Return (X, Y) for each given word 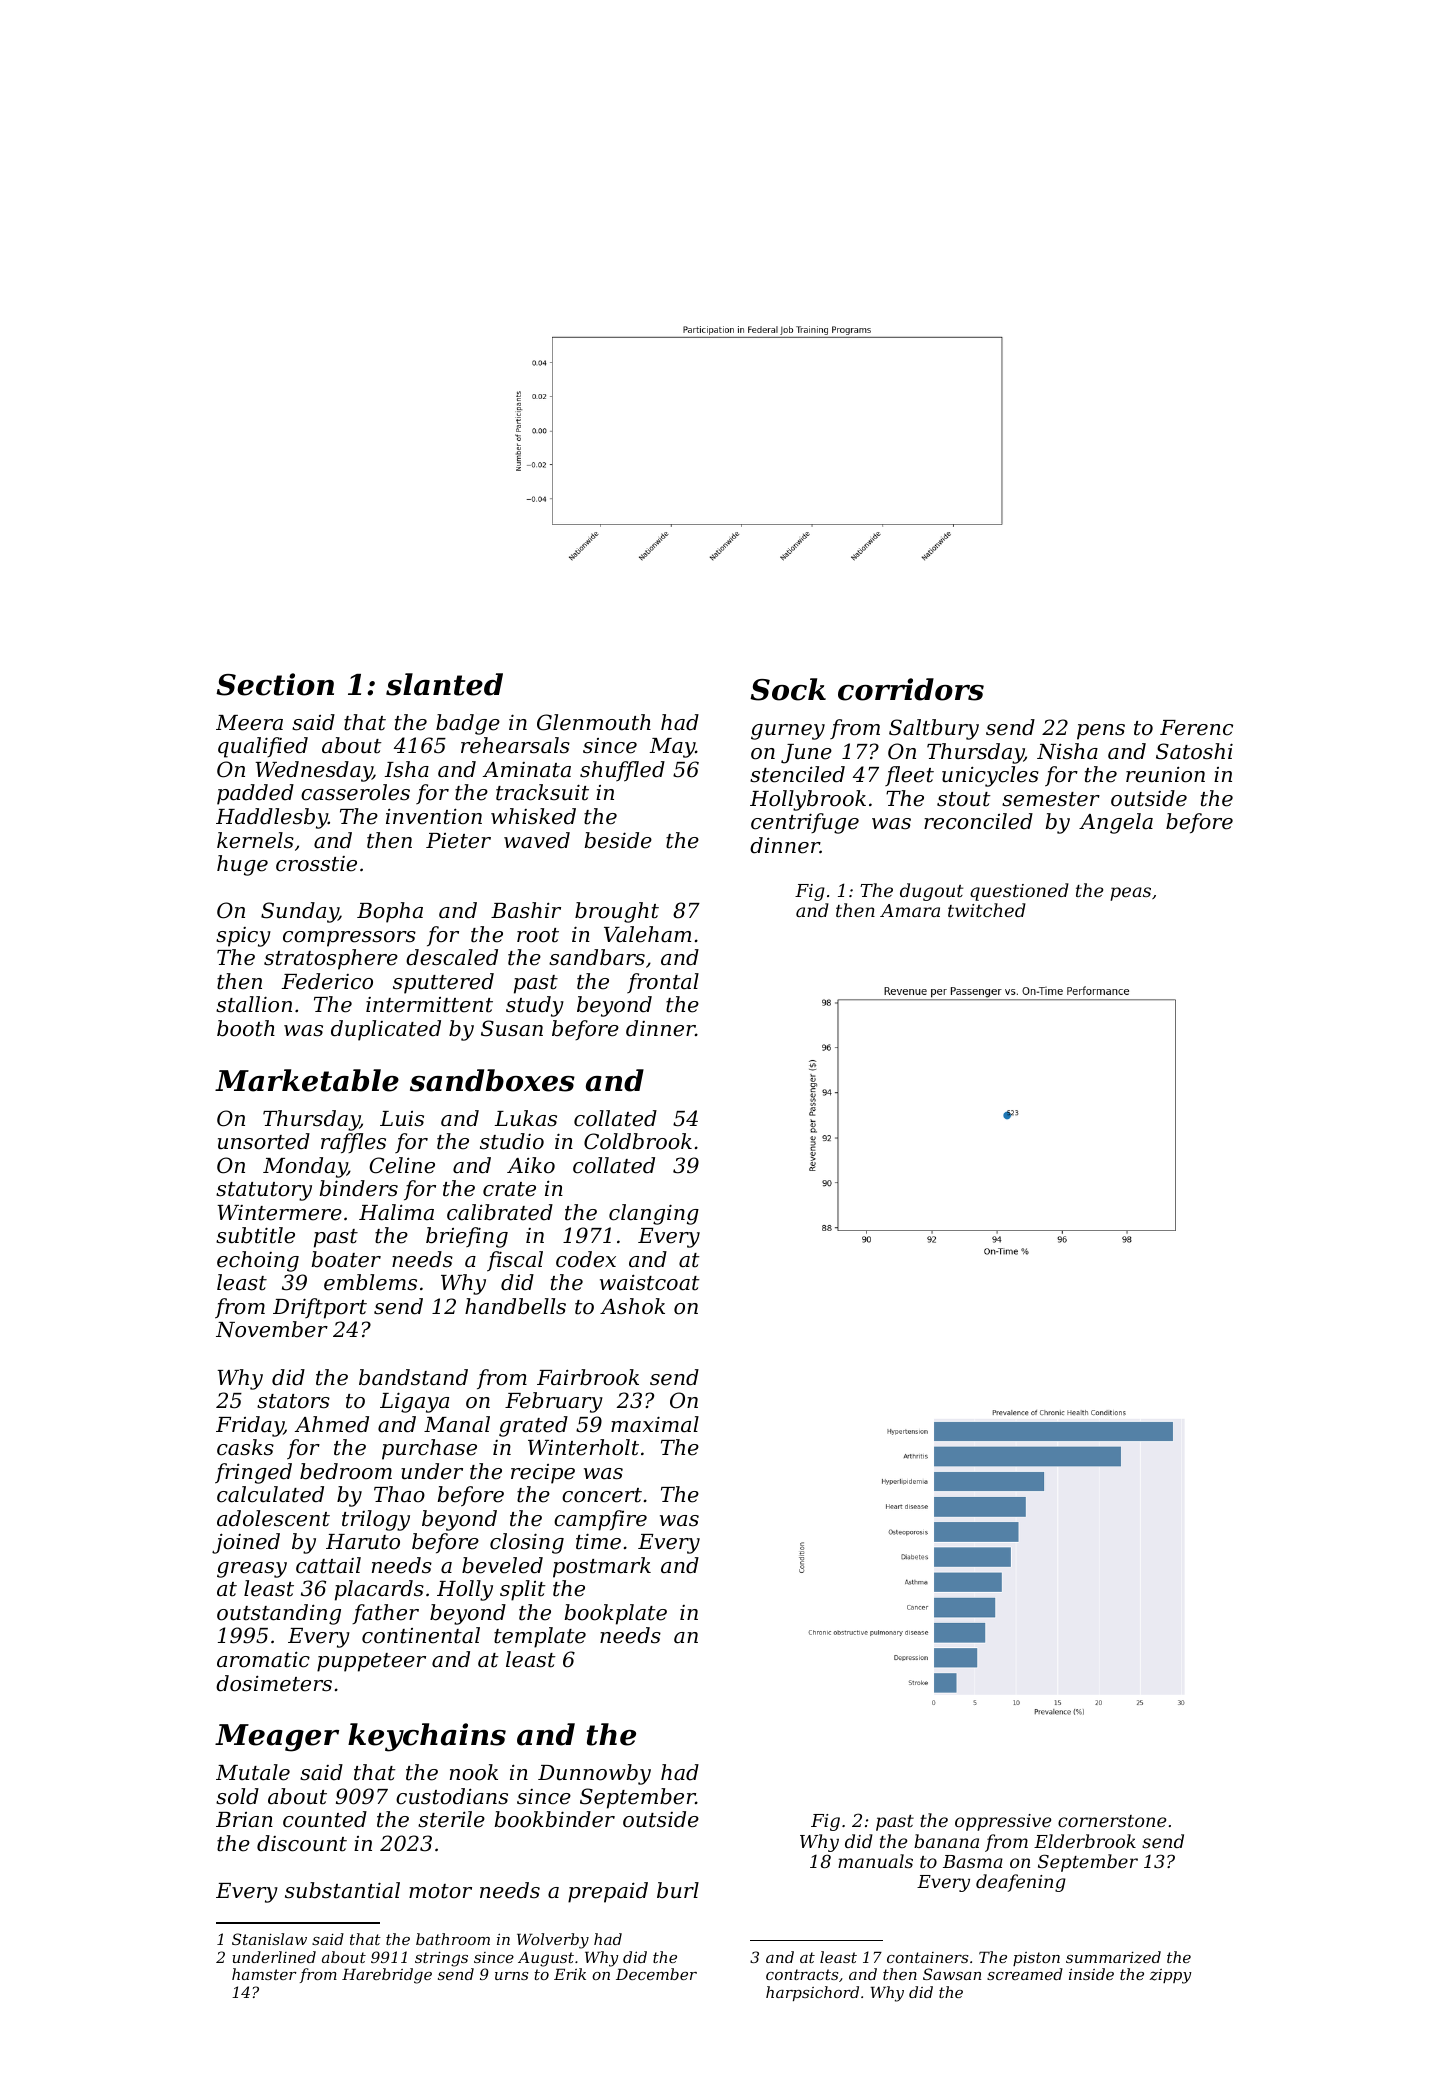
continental (421, 1635)
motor (440, 1891)
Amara (910, 910)
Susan (512, 1028)
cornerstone (1112, 1821)
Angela (1116, 823)
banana (946, 1841)
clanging (654, 1214)
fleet (909, 776)
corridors (911, 689)
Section (275, 684)
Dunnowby (594, 1774)
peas (1130, 894)
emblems (370, 1282)
